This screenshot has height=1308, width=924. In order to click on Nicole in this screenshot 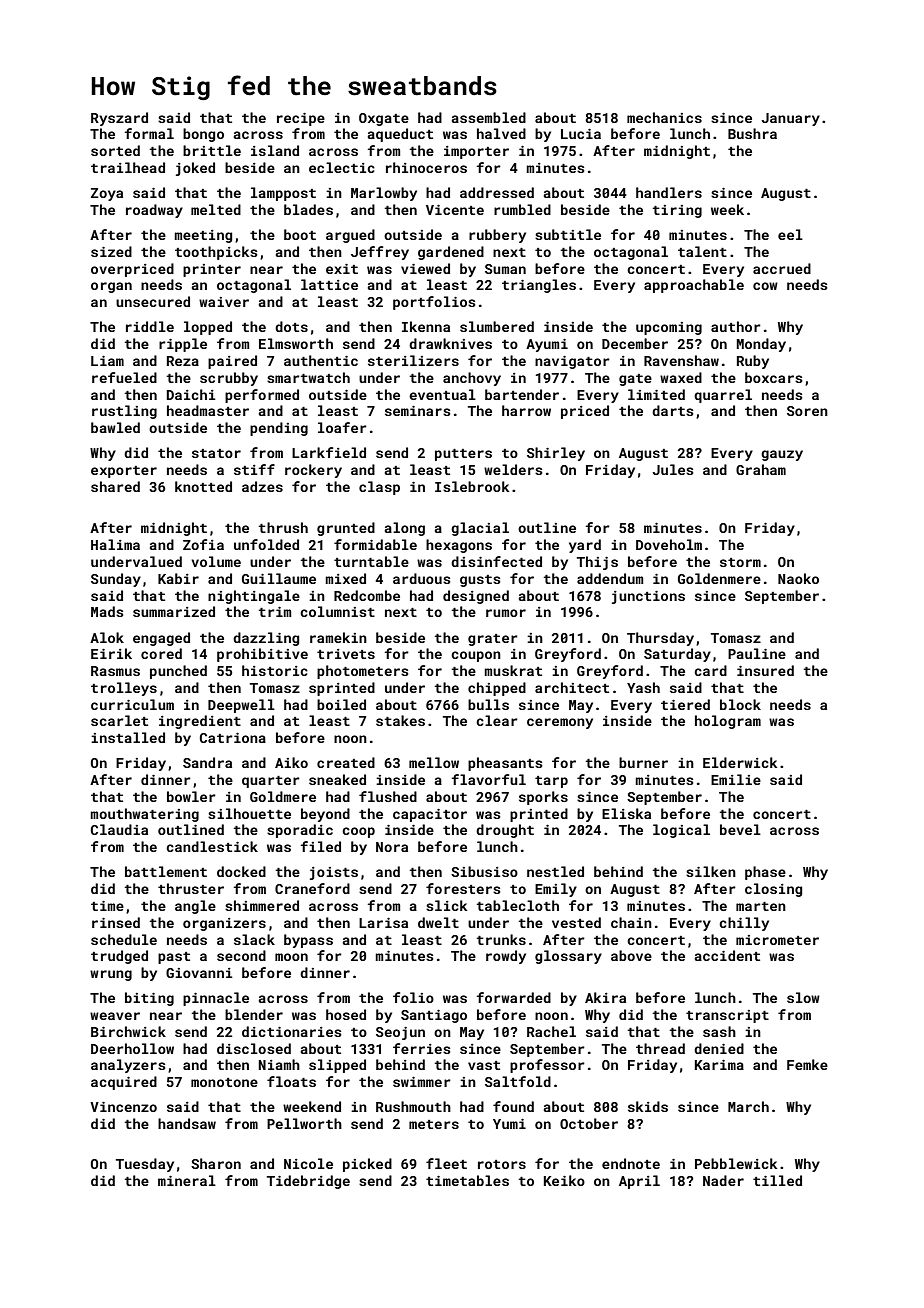, I will do `click(308, 1163)`.
